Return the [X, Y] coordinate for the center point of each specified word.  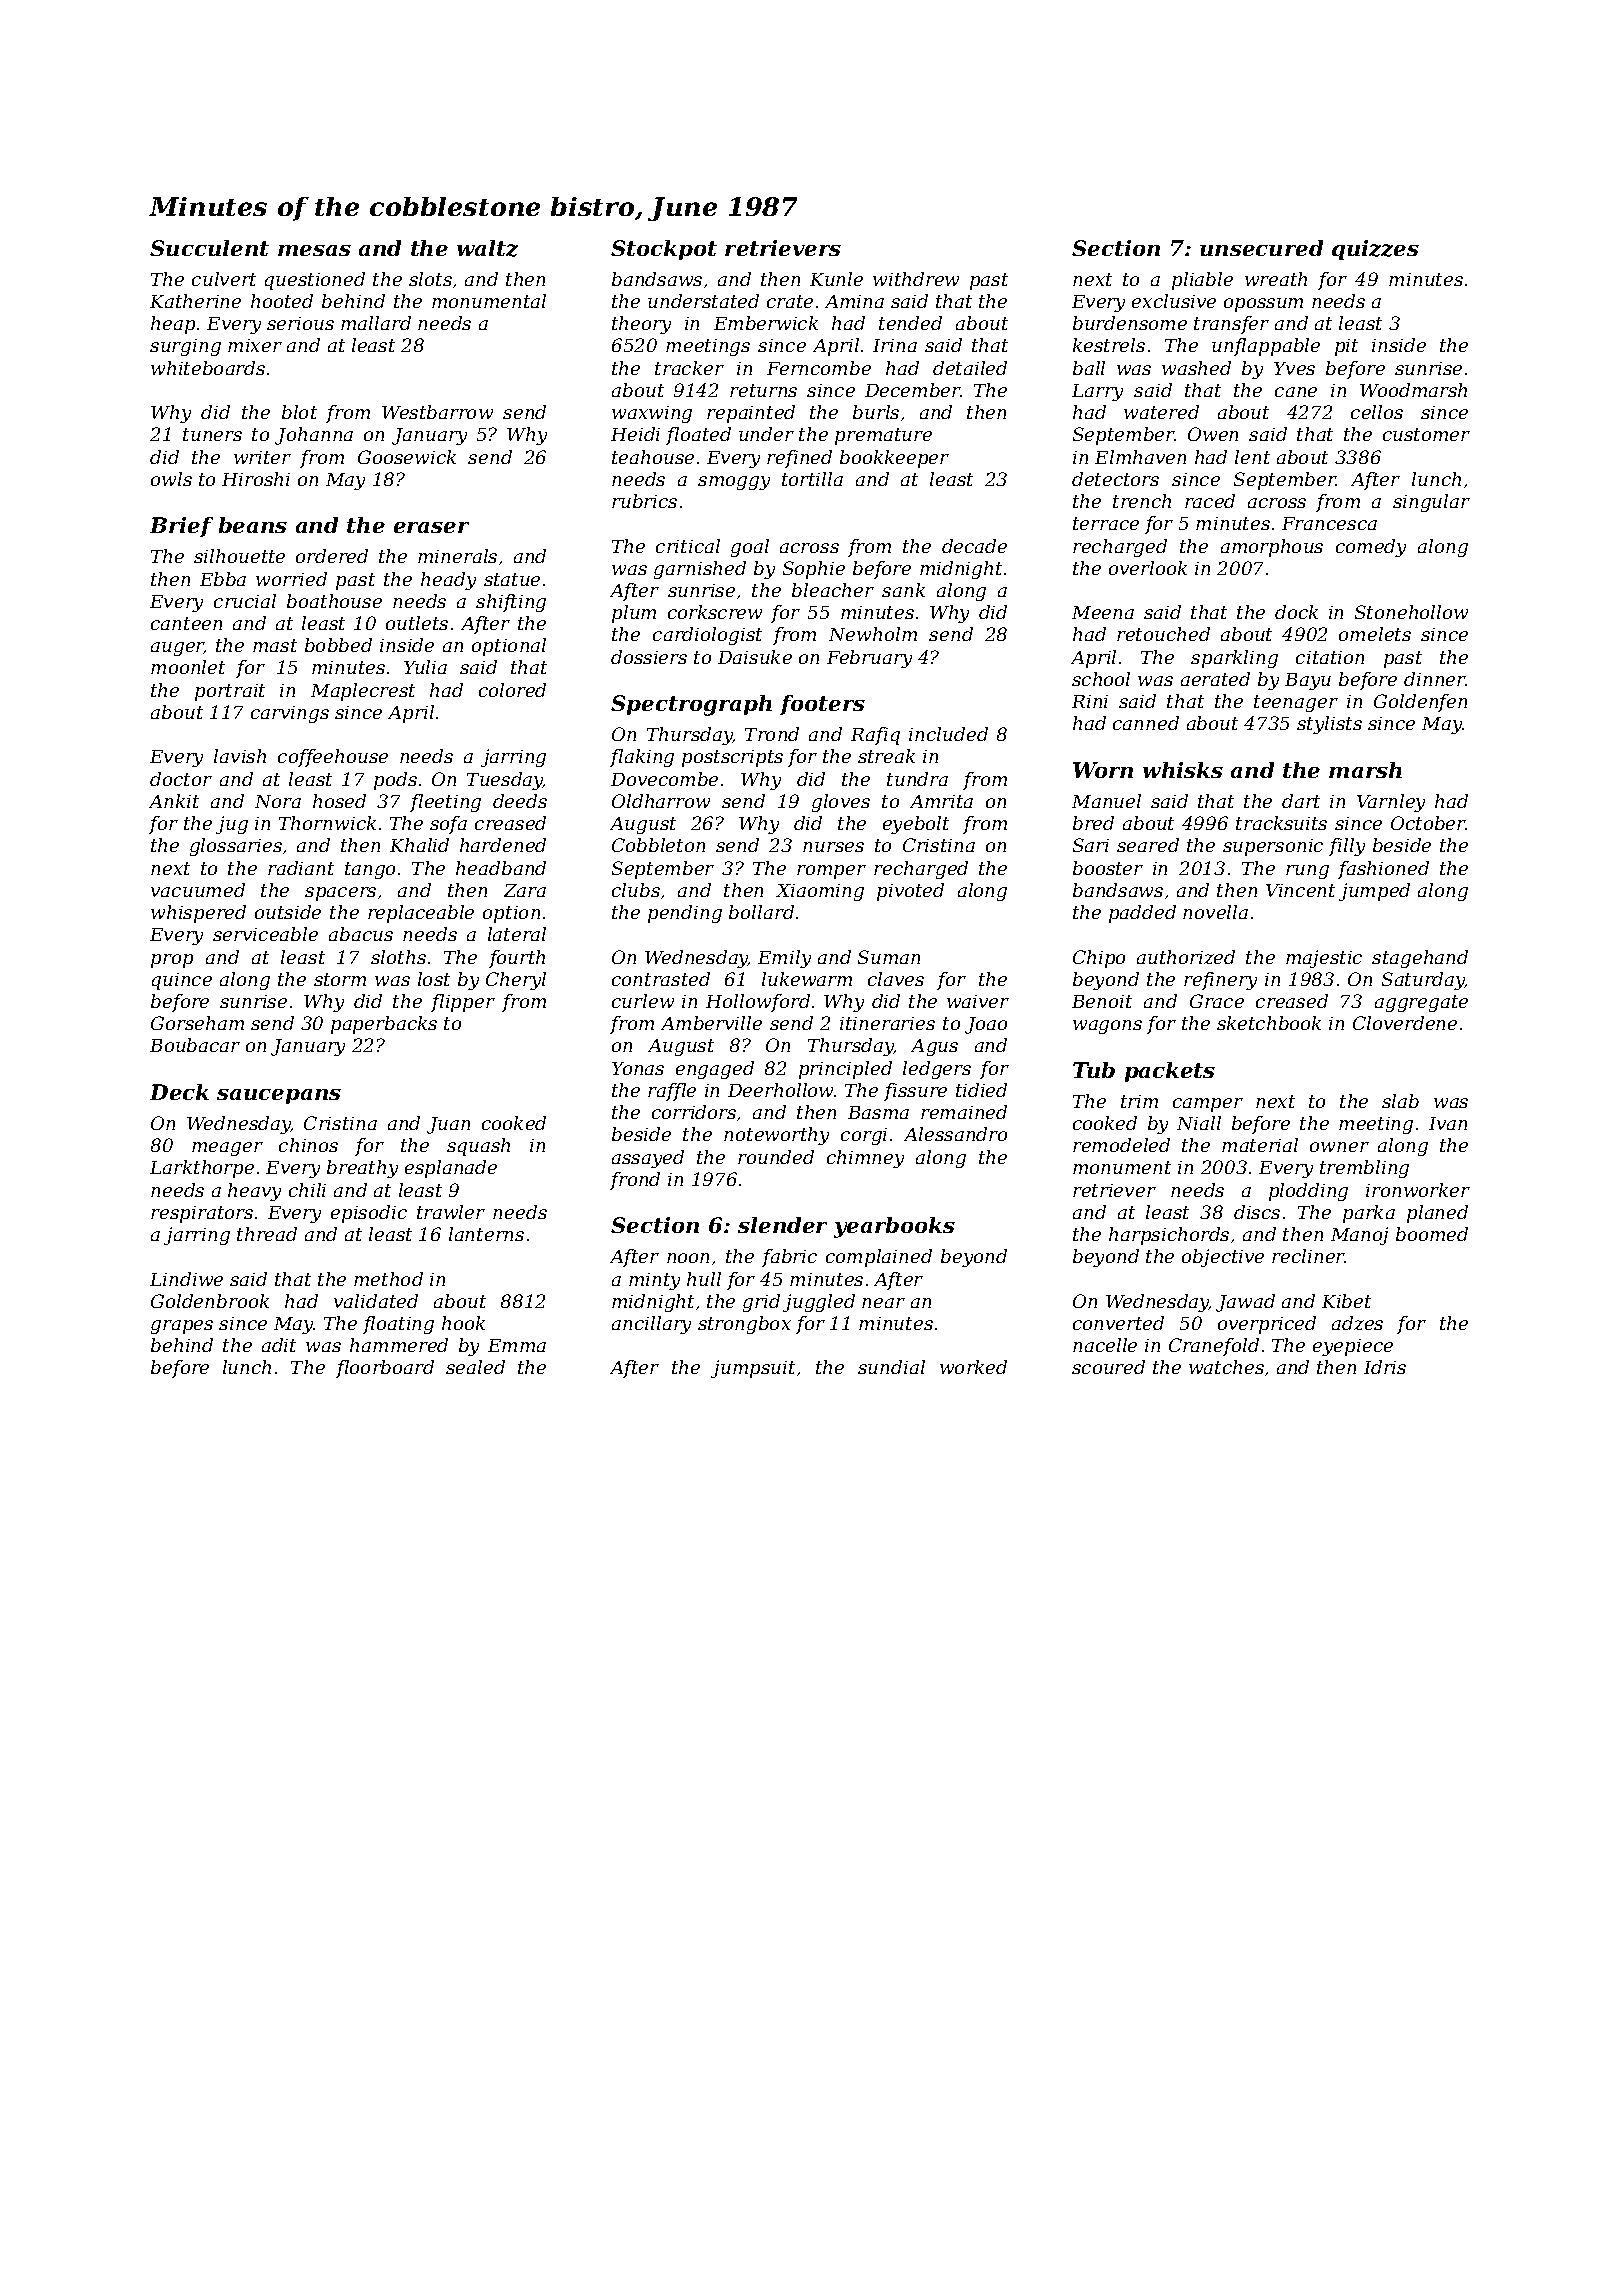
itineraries [887, 1023]
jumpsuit [753, 1369]
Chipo [1099, 959]
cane [1296, 392]
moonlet [188, 667]
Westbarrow [437, 412]
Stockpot [664, 250]
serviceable [265, 934]
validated [376, 1301]
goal [750, 548]
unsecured [1261, 248]
